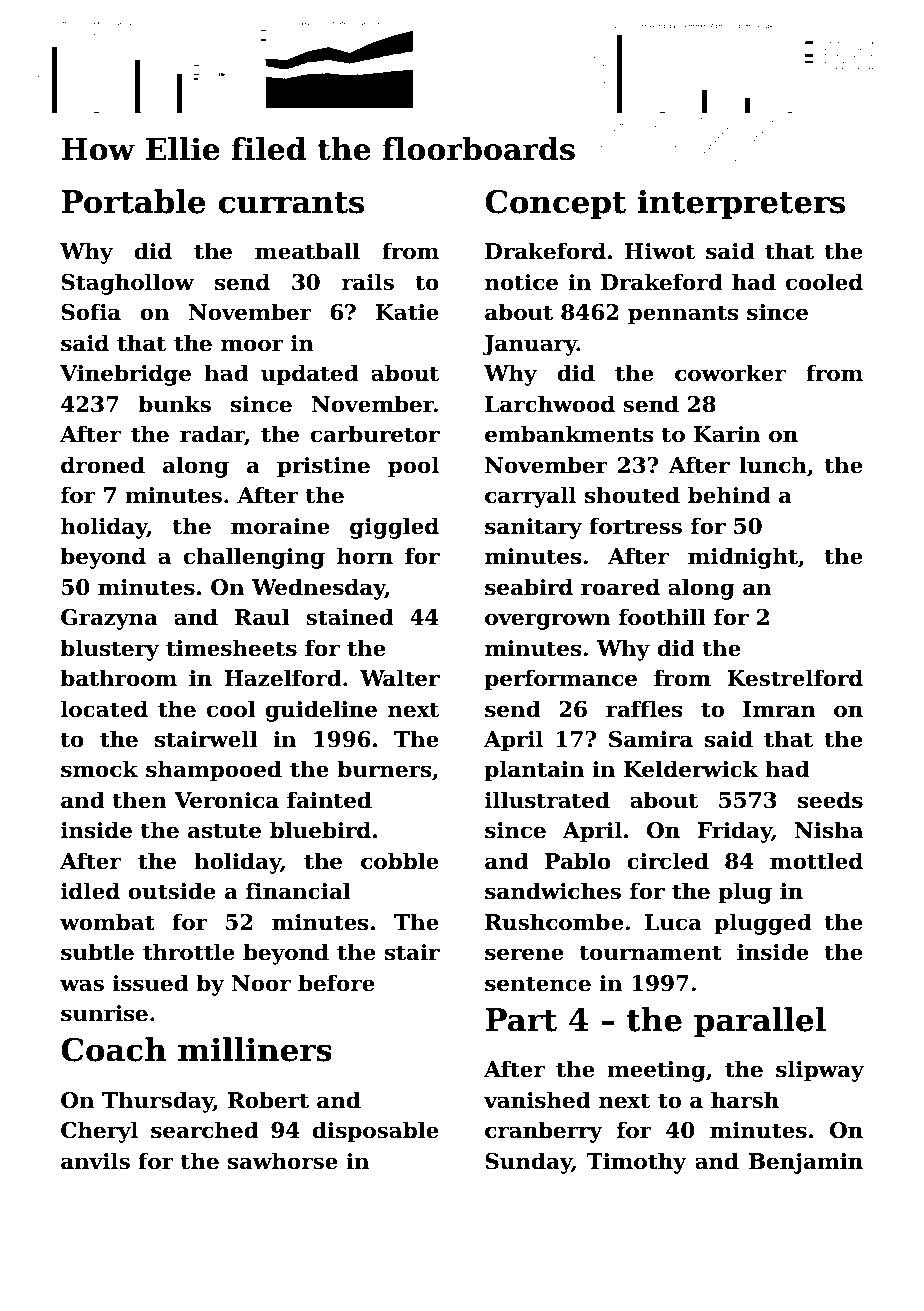 This screenshot has width=924, height=1311. What do you see at coordinates (99, 1132) in the screenshot?
I see `Cheryl` at bounding box center [99, 1132].
